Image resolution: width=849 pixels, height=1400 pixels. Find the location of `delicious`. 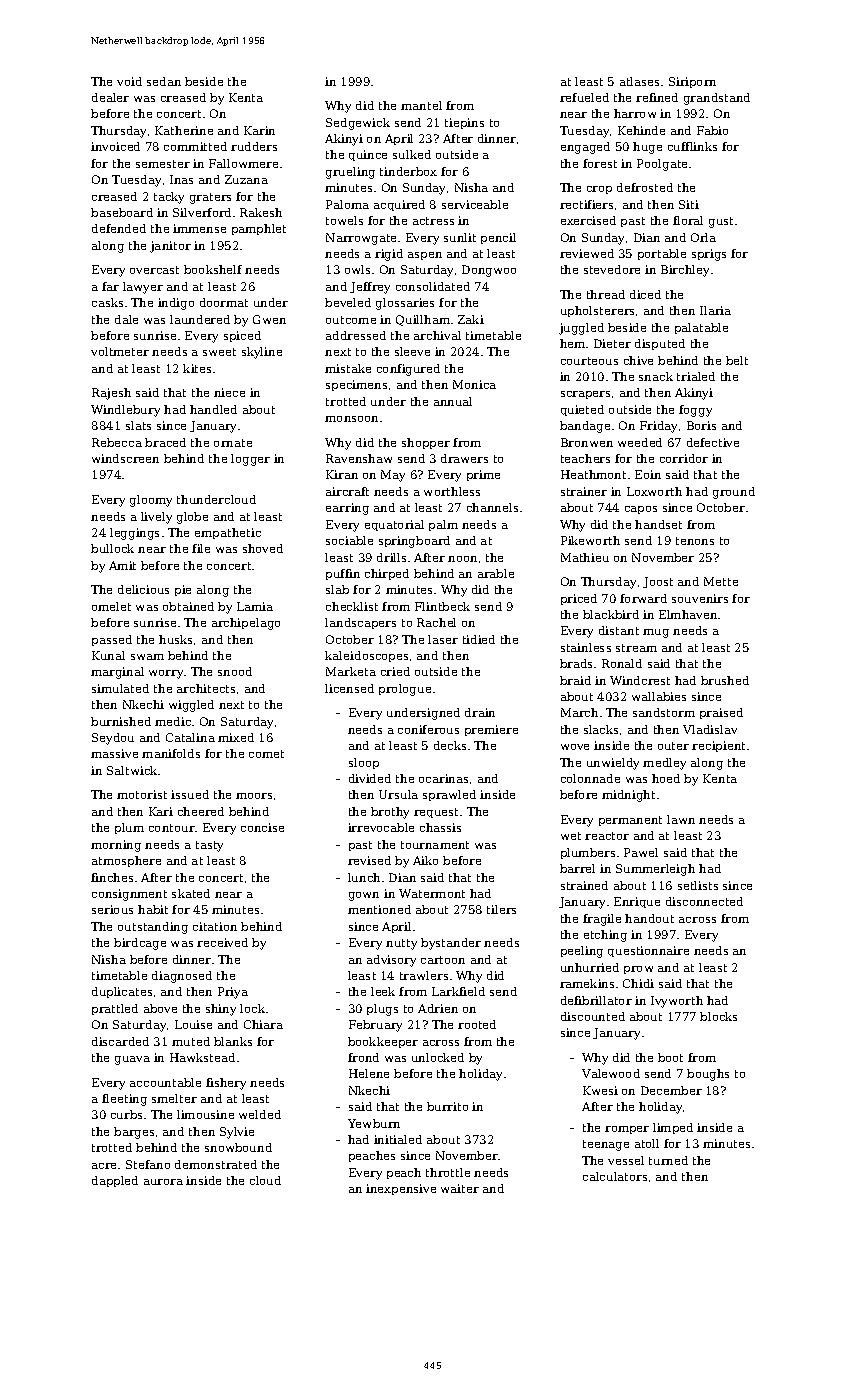

delicious is located at coordinates (143, 589).
